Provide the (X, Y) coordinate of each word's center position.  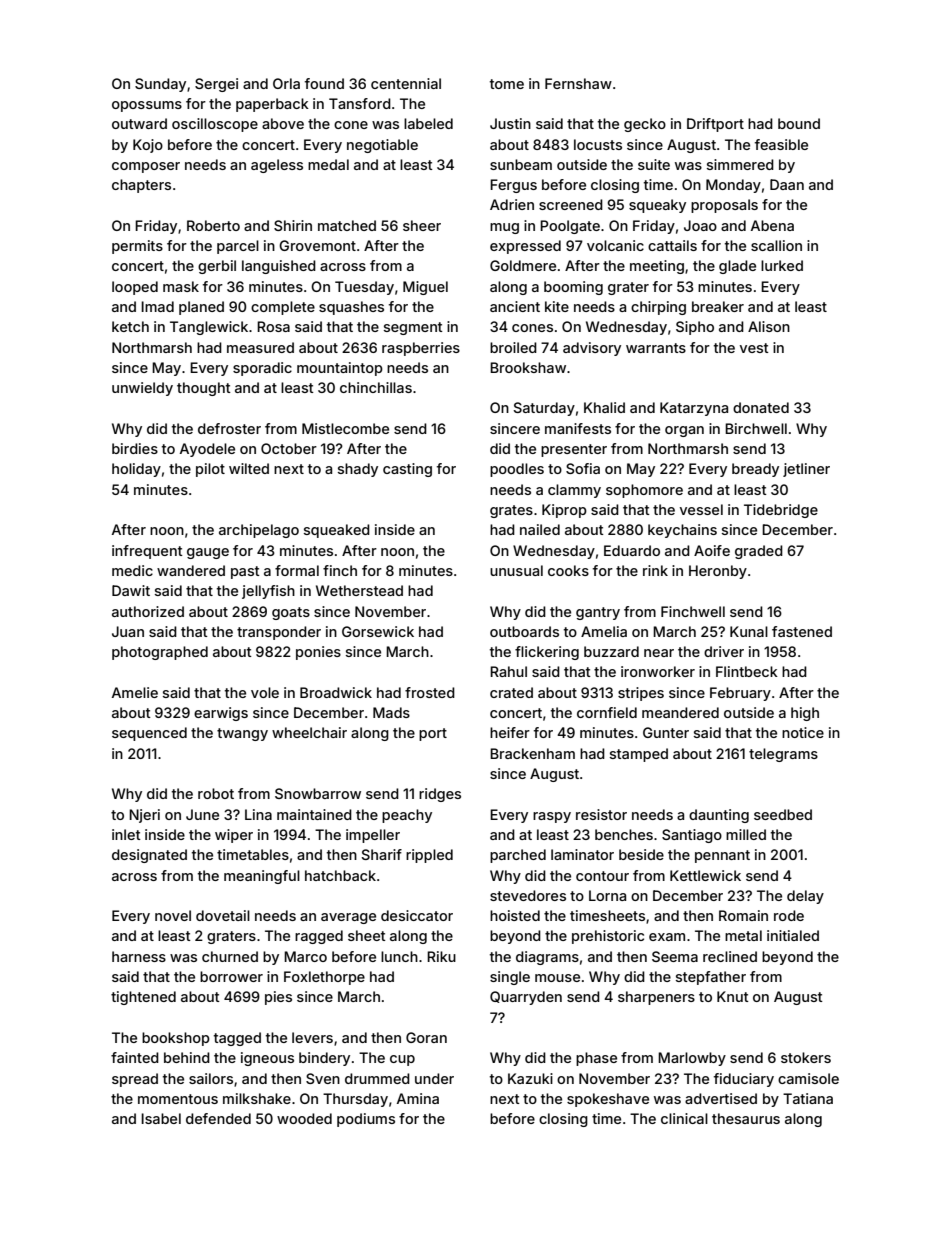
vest (754, 348)
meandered (680, 712)
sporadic (262, 369)
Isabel (161, 1118)
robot (216, 793)
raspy (552, 817)
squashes (351, 308)
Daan (787, 184)
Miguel (425, 288)
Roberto (213, 225)
